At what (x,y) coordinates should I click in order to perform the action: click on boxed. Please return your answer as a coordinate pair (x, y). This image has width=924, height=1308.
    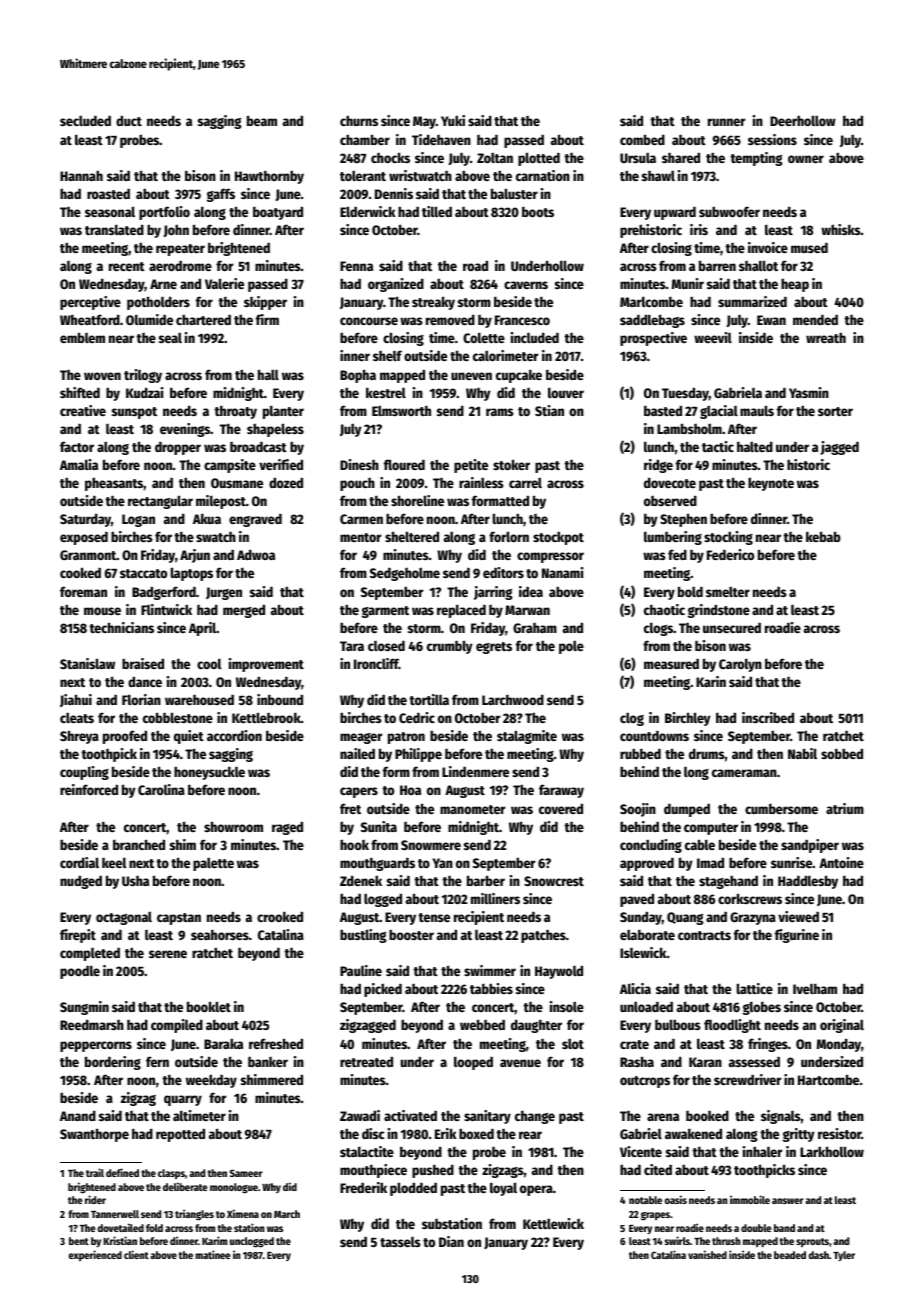
    Looking at the image, I should click on (476, 1133).
